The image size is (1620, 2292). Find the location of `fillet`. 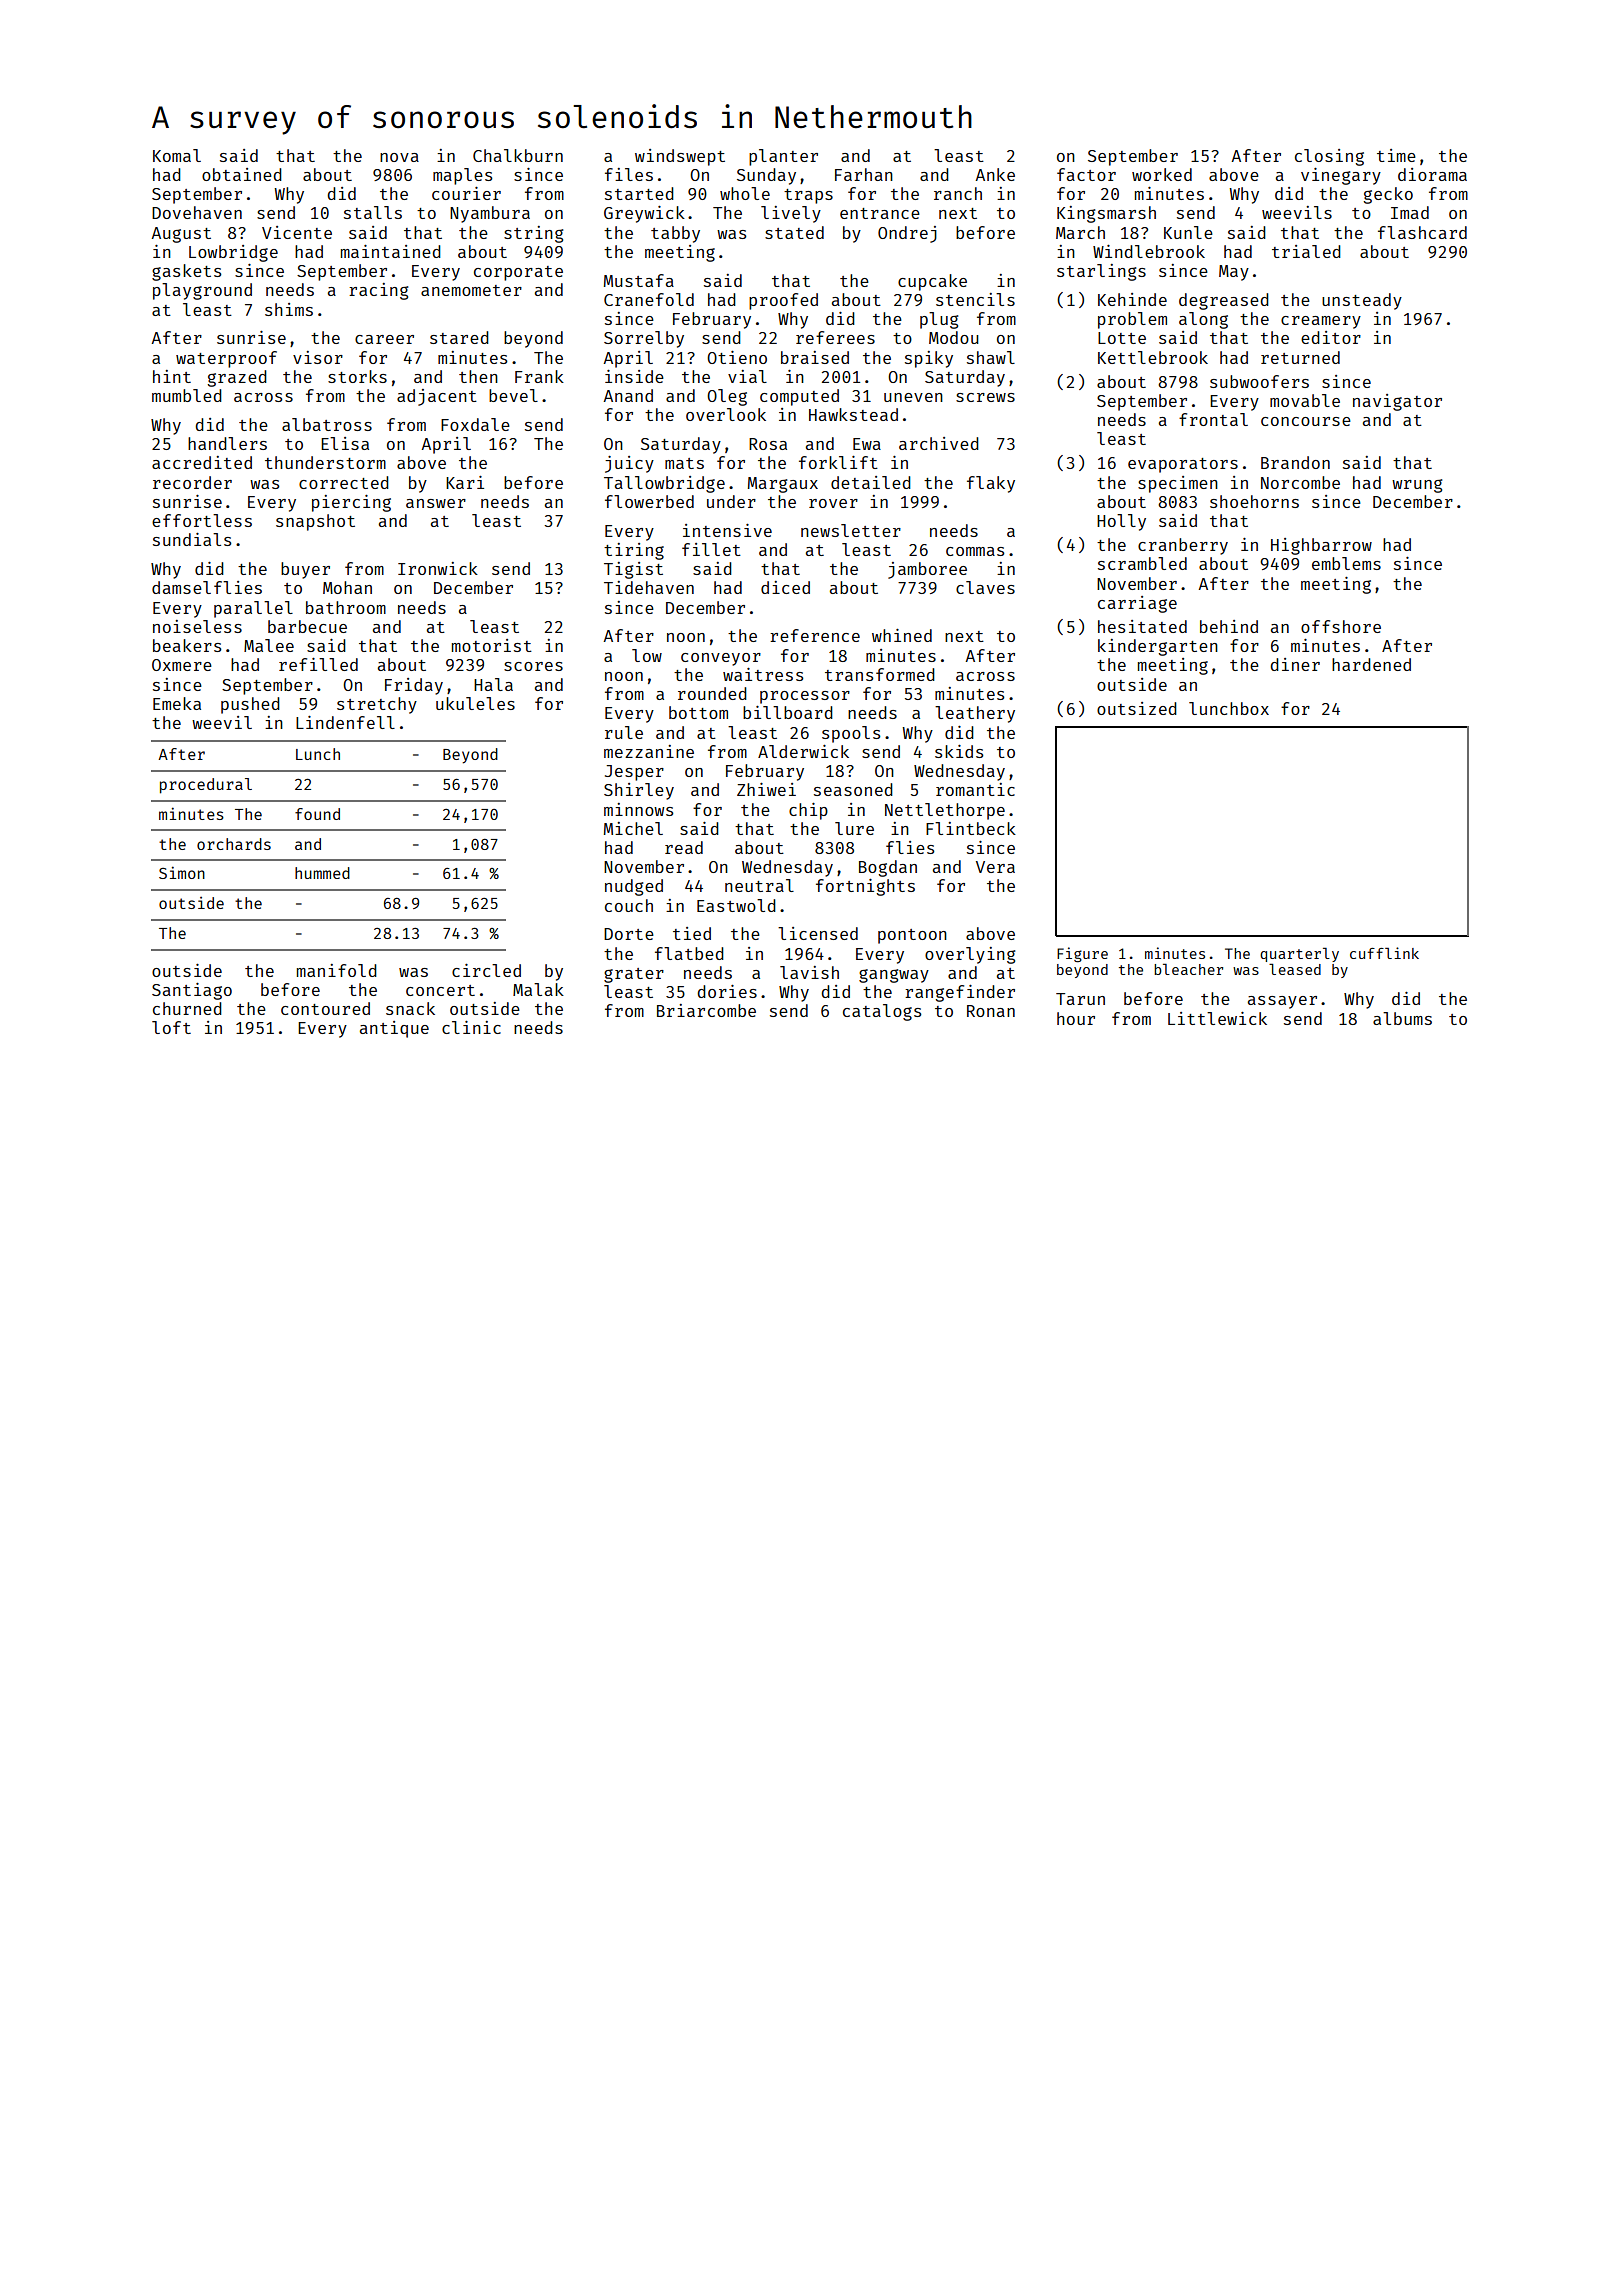

fillet is located at coordinates (711, 549).
